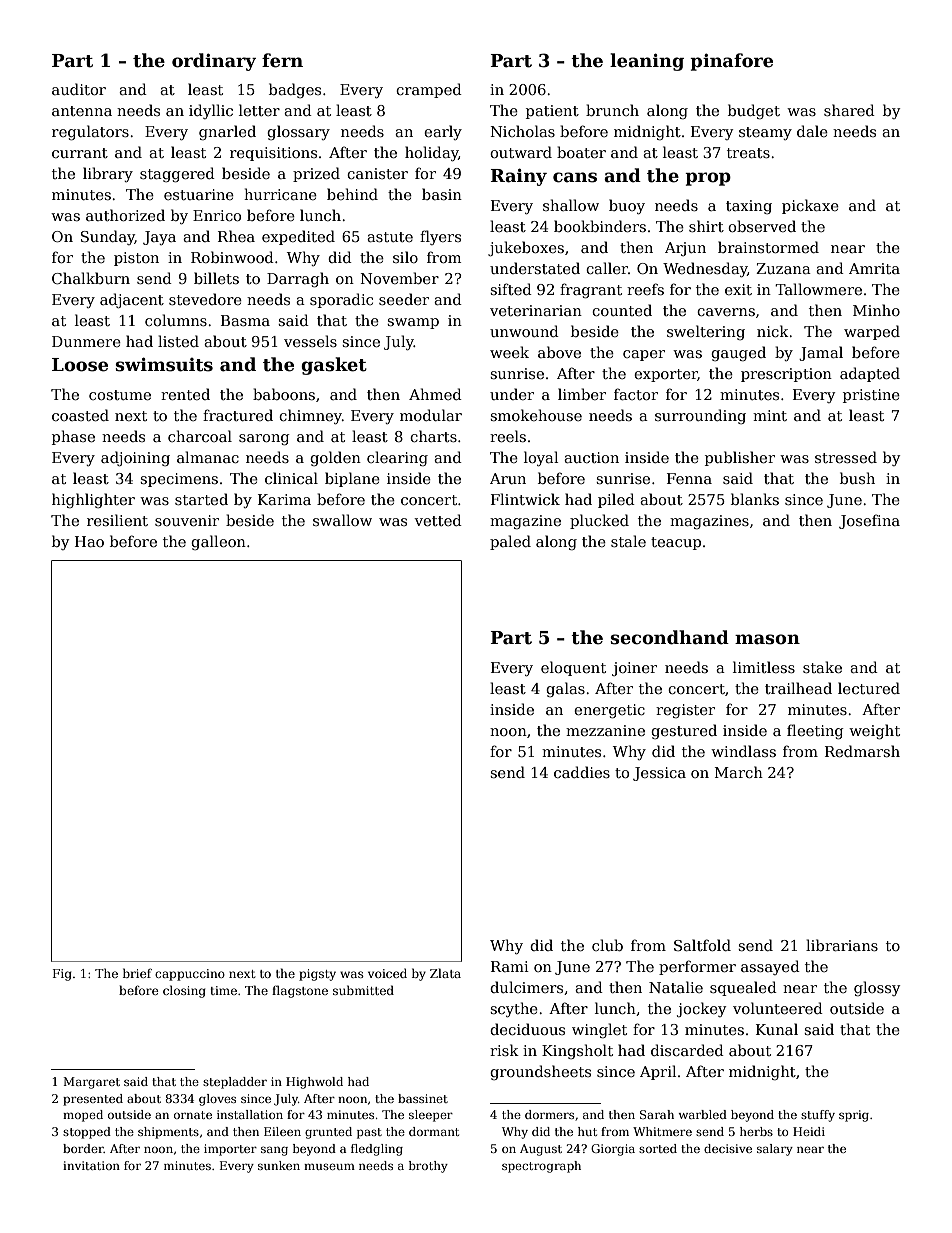 This page has height=1233, width=952. What do you see at coordinates (82, 111) in the page?
I see `antenna` at bounding box center [82, 111].
